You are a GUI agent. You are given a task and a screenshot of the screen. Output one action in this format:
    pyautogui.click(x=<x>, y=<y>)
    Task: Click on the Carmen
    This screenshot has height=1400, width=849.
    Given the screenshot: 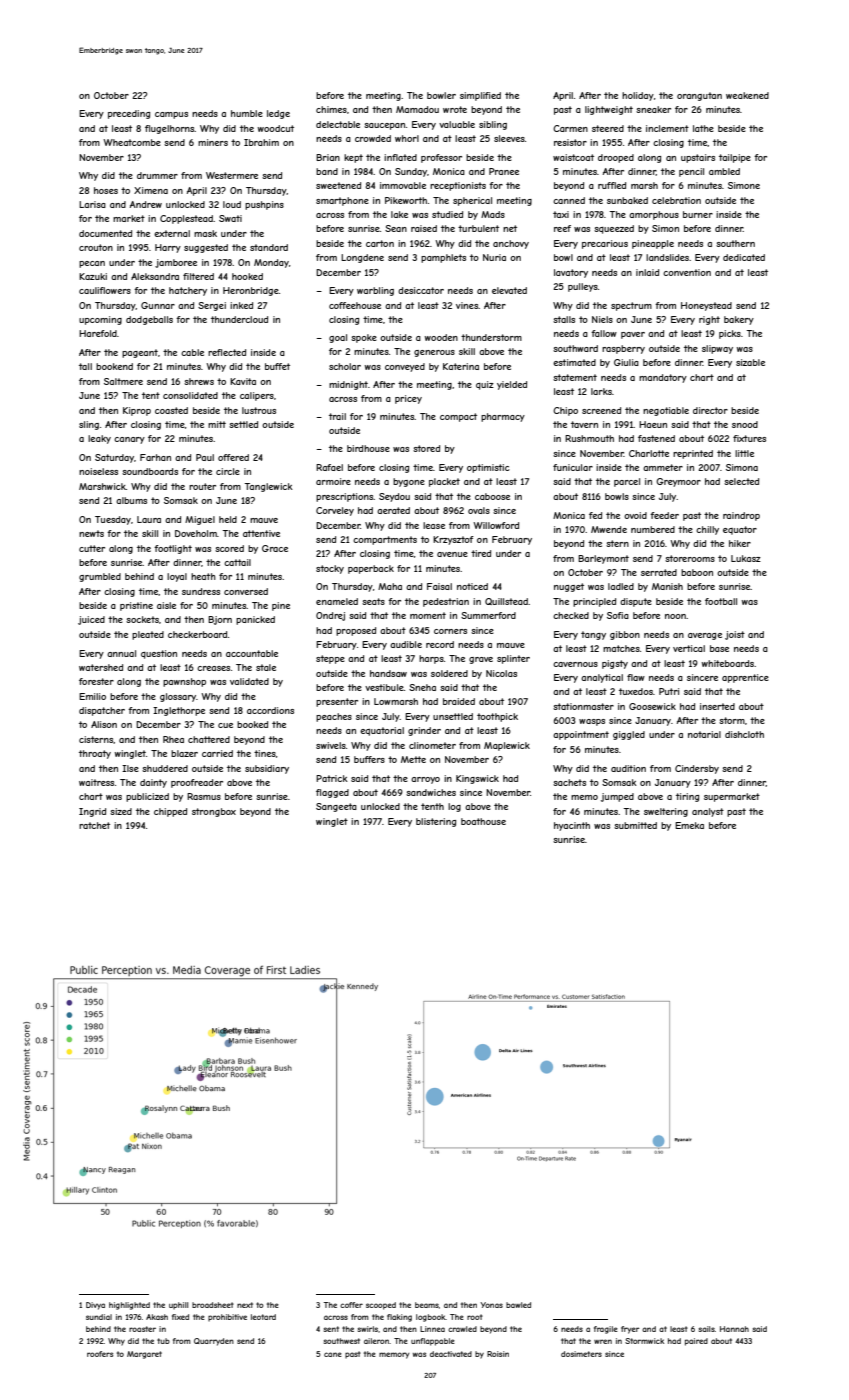 What is the action you would take?
    pyautogui.click(x=570, y=128)
